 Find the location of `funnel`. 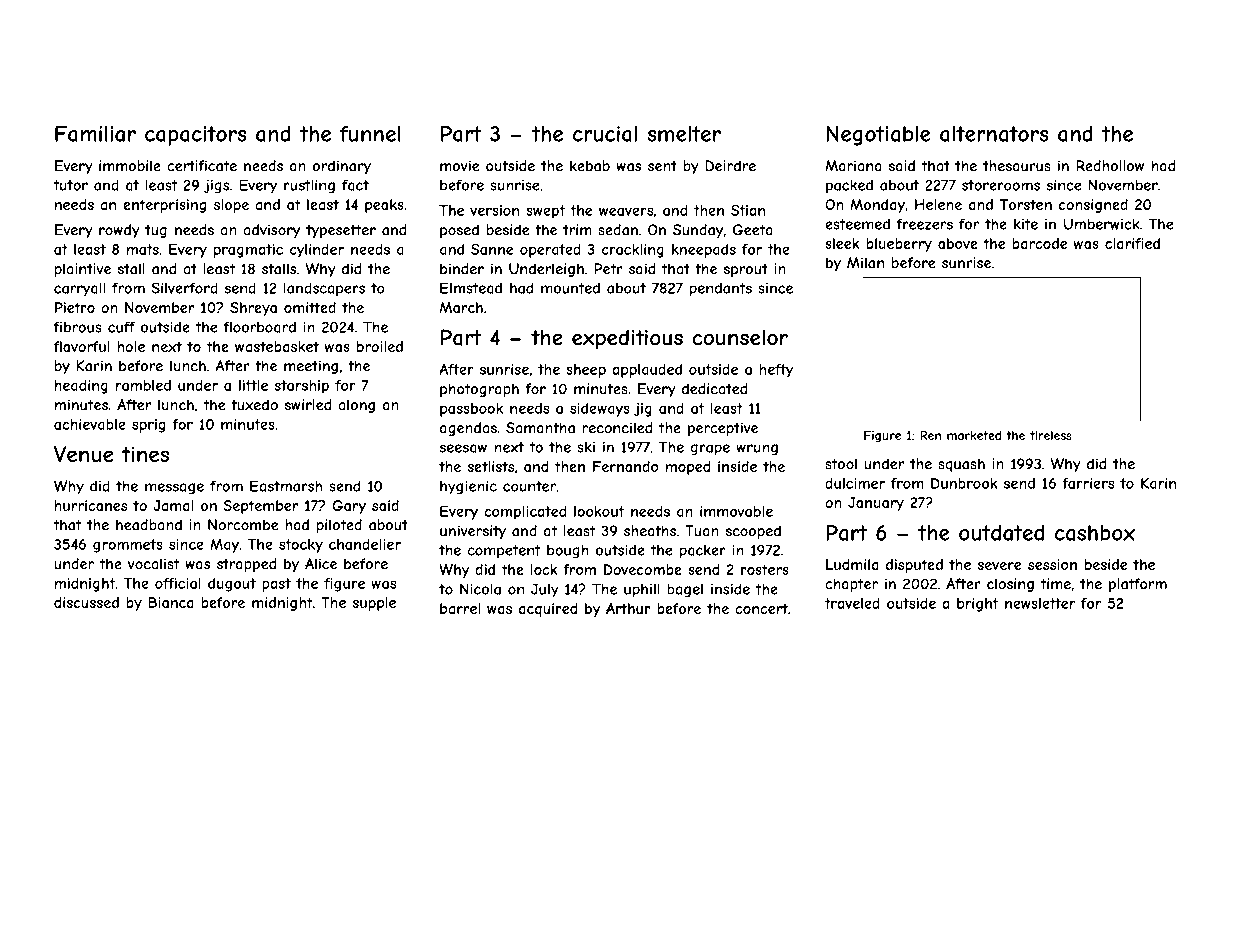

funnel is located at coordinates (370, 134).
